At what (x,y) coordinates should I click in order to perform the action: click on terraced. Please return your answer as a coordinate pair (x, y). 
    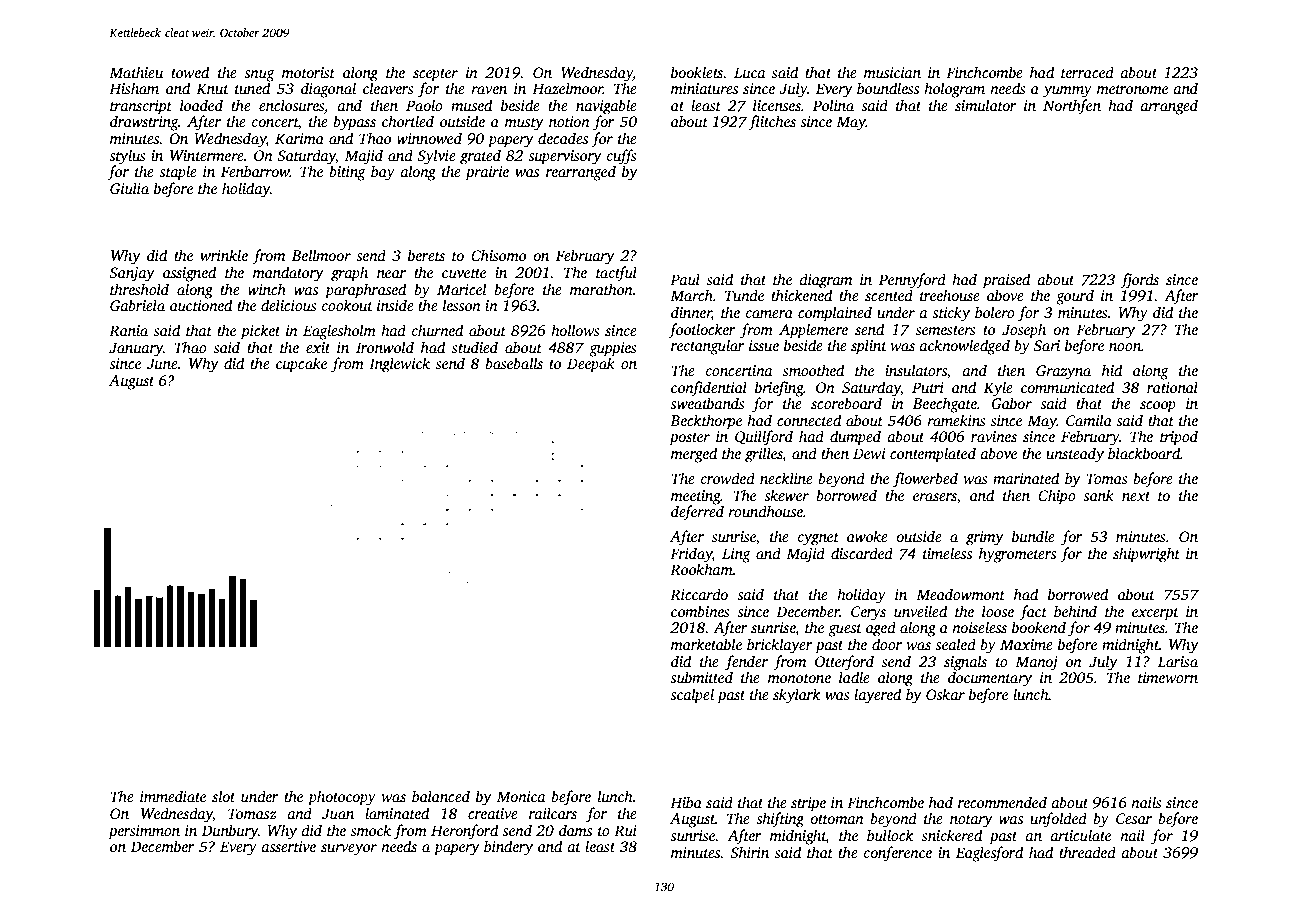
    Looking at the image, I should click on (1087, 72).
